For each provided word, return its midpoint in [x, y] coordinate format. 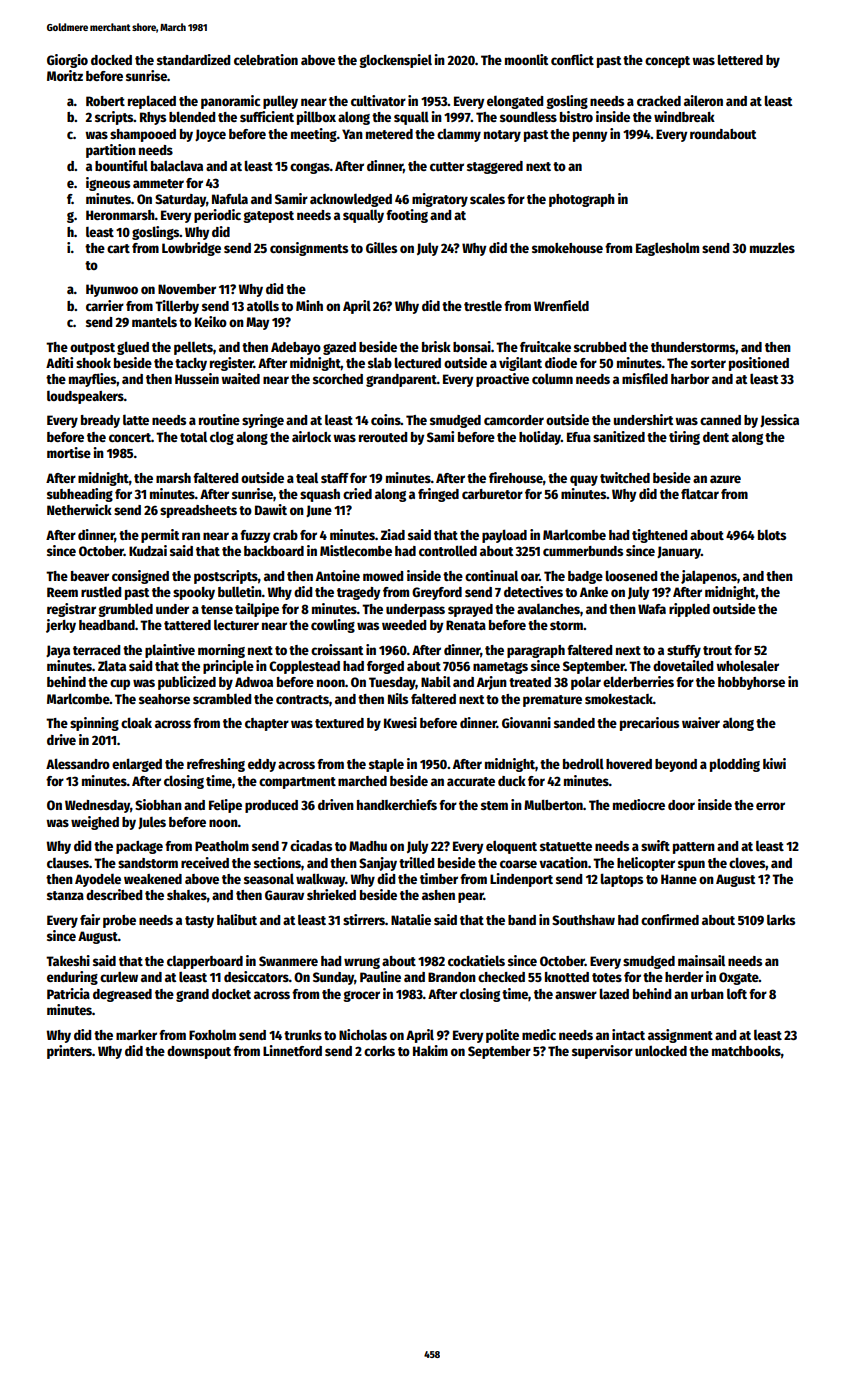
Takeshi [68, 960]
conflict [572, 59]
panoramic [230, 102]
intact [628, 1034]
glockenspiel [395, 61]
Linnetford [292, 1050]
